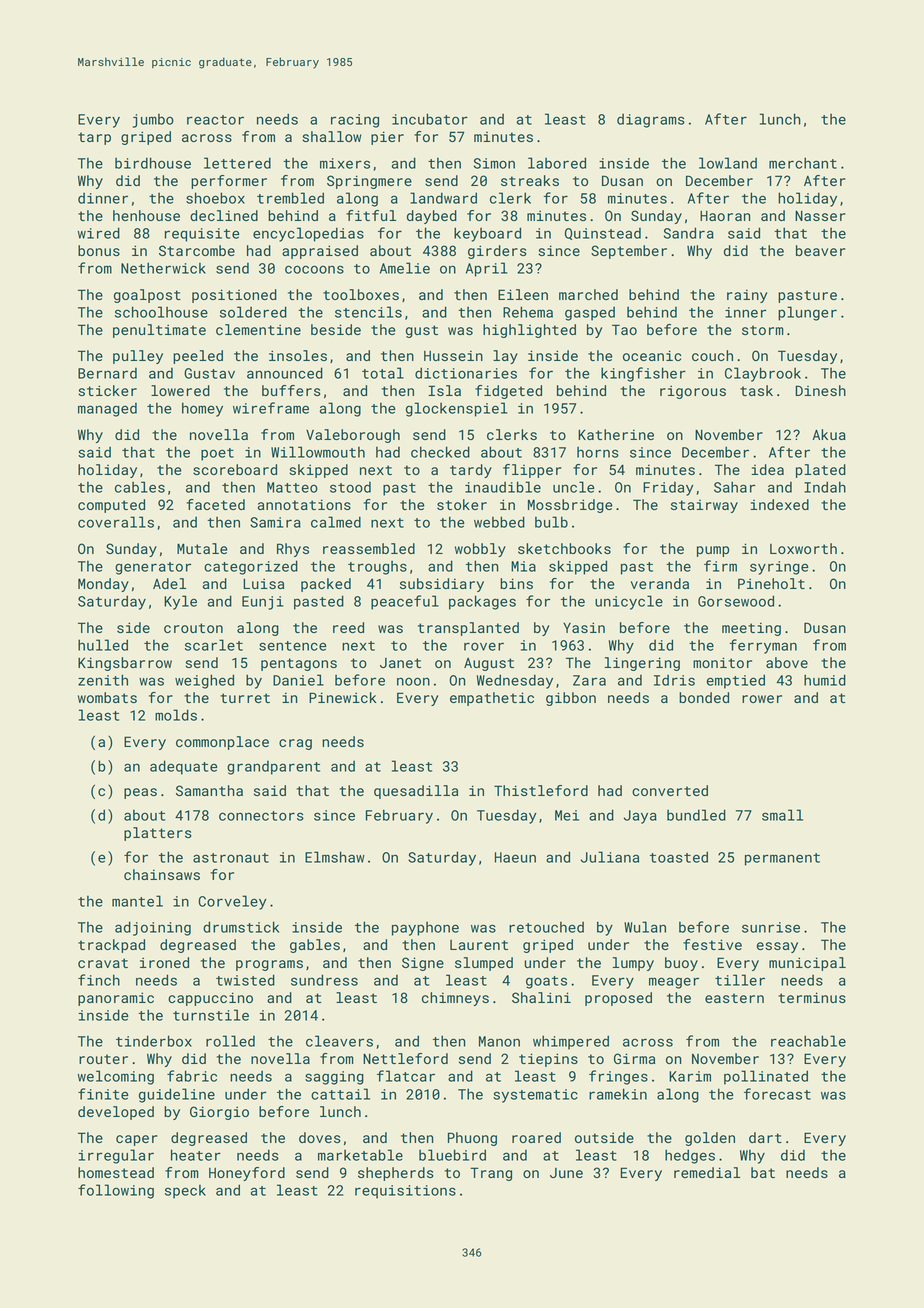  Describe the element at coordinates (116, 1172) in the screenshot. I see `homestead` at that location.
